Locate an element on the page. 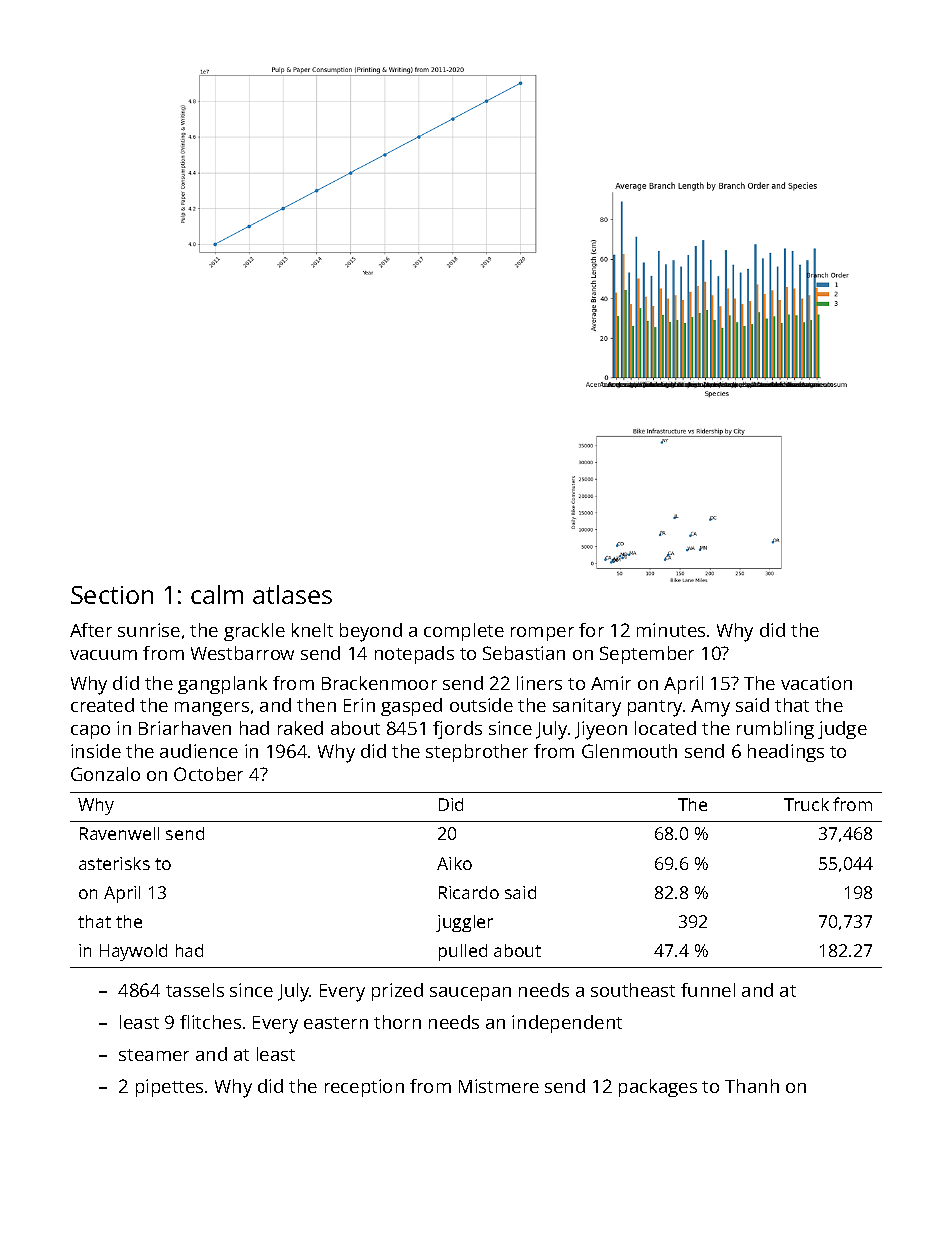  Amy is located at coordinates (710, 708).
